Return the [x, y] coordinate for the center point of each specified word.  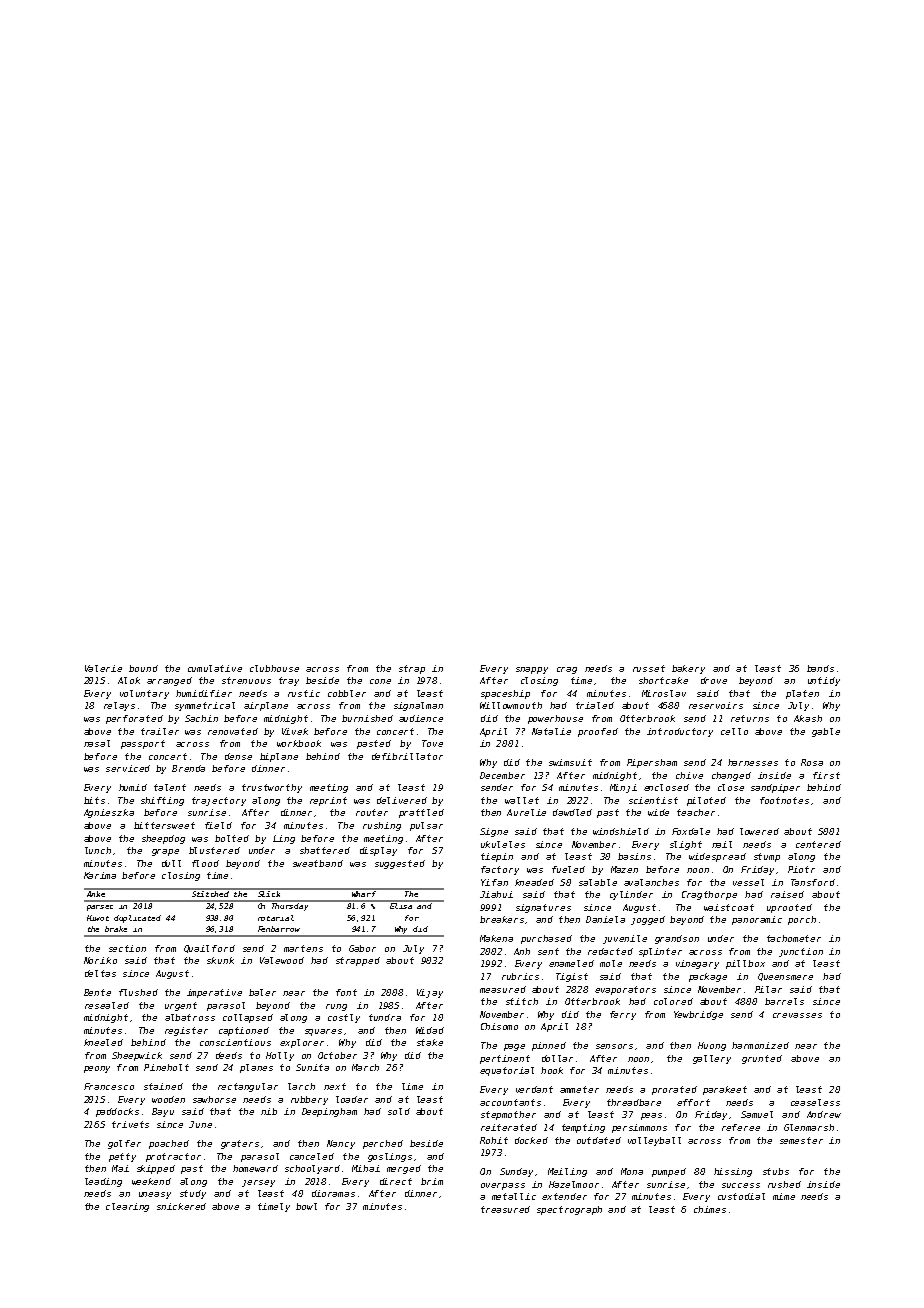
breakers [502, 919]
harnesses [753, 762]
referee [741, 1127]
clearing [127, 1207]
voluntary [144, 694]
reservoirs [716, 705]
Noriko [100, 960]
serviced [128, 768]
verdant [534, 1089]
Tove [432, 743]
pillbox [745, 964]
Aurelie [526, 812]
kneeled [103, 1042]
